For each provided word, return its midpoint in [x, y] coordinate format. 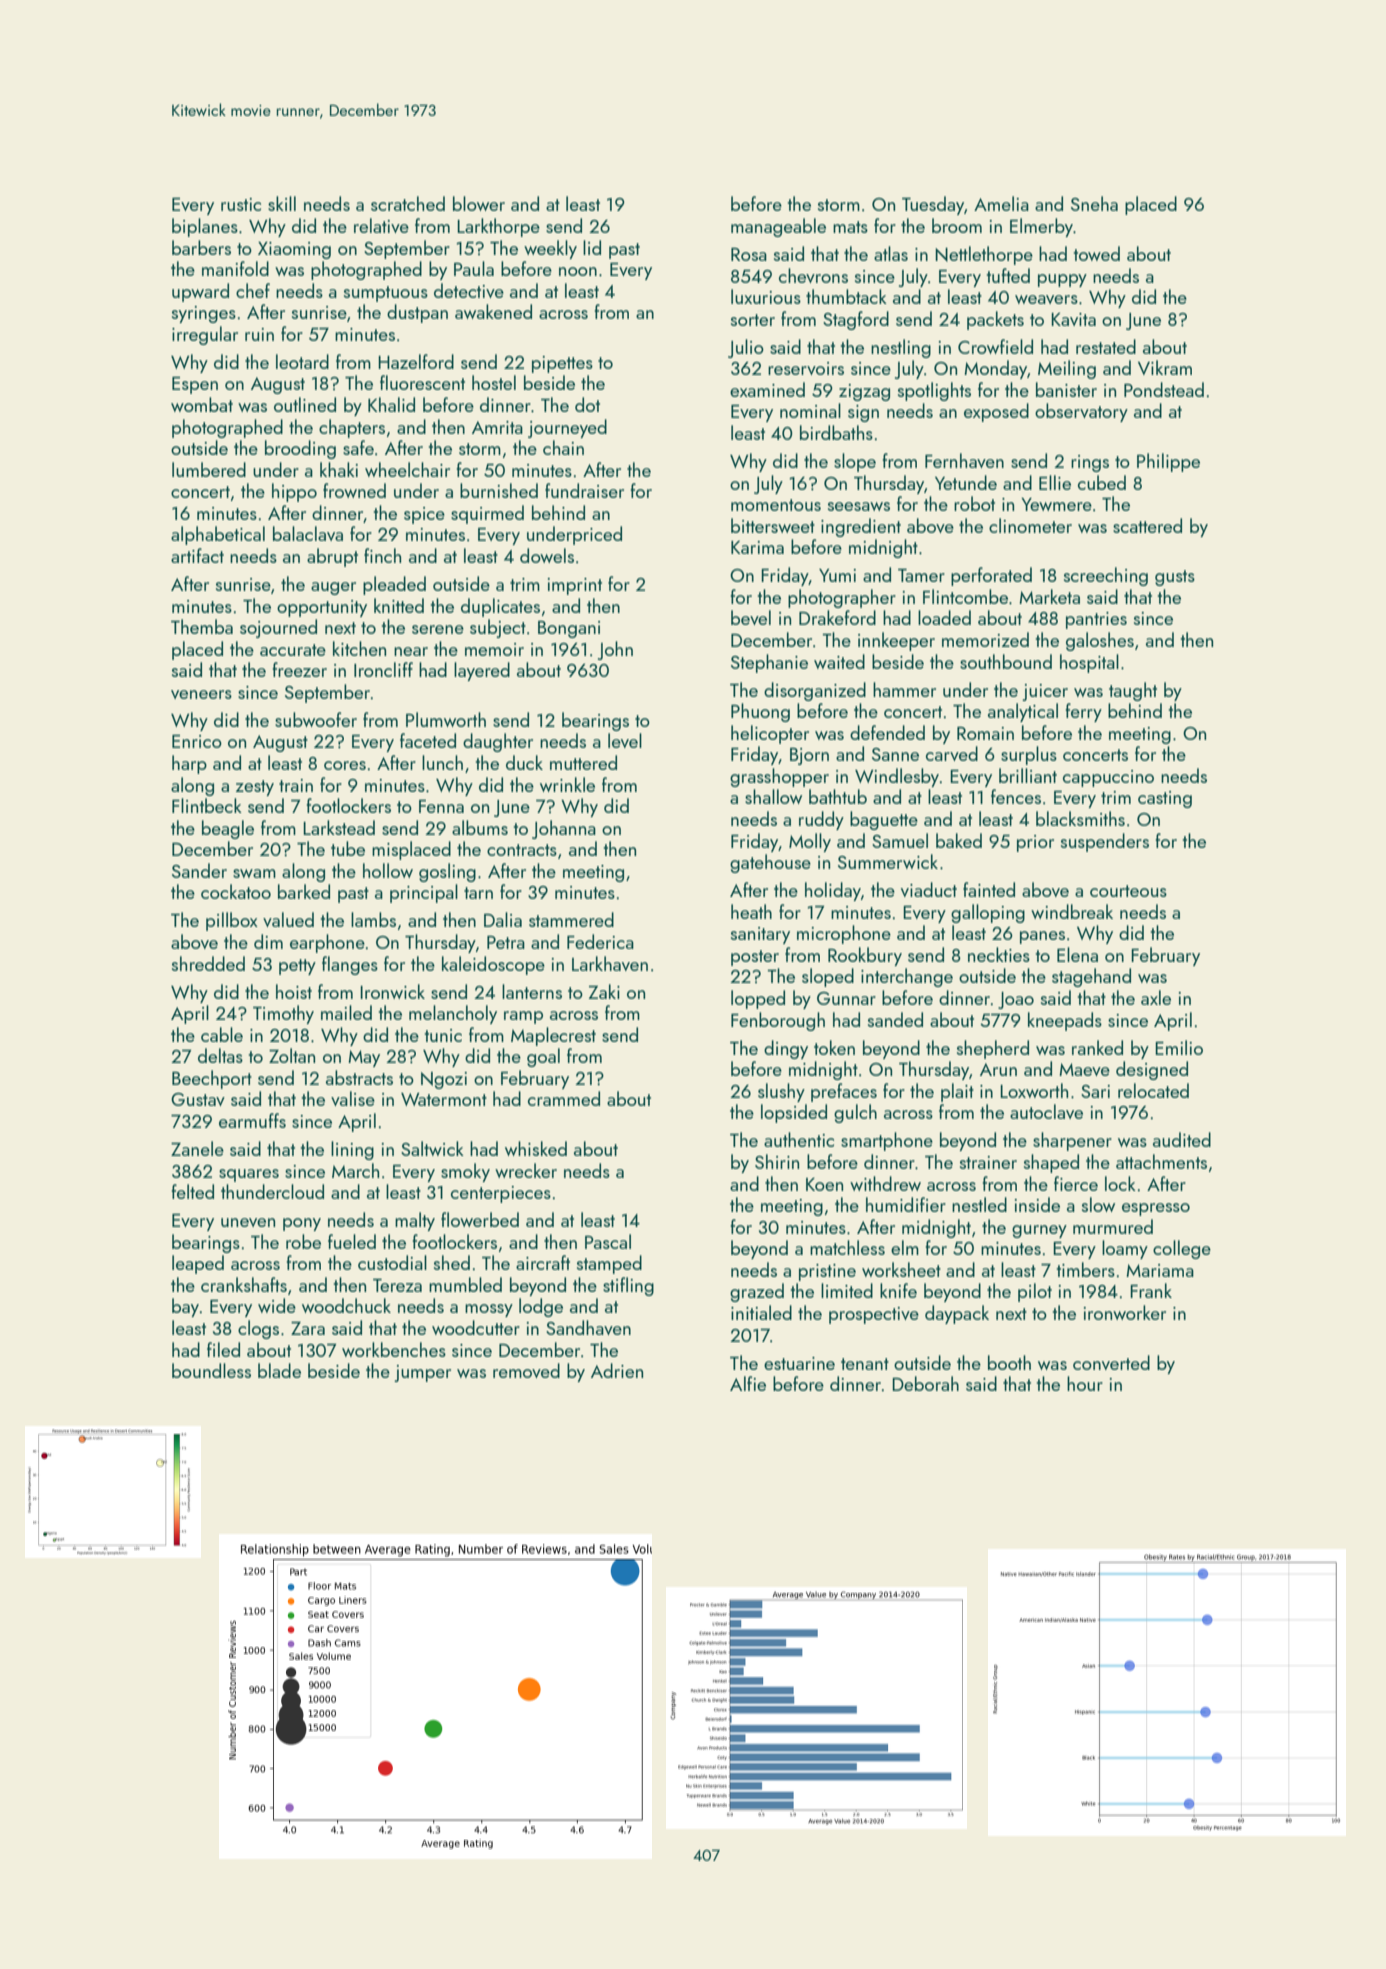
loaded [944, 617]
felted [192, 1191]
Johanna [564, 829]
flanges [350, 965]
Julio [746, 348]
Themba [202, 626]
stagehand [1091, 977]
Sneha [1094, 203]
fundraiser [584, 490]
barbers [201, 247]
